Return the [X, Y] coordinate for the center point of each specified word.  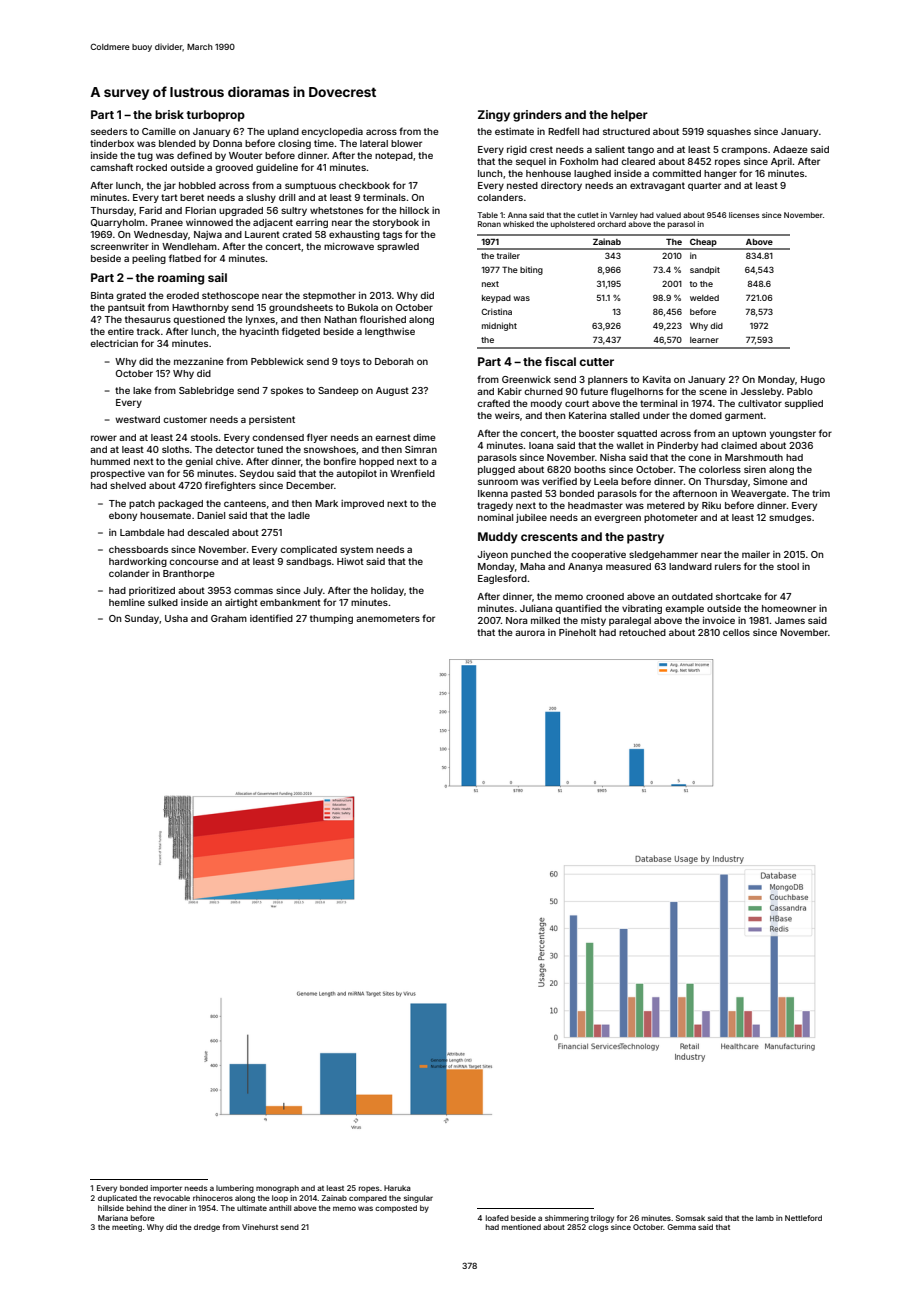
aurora [530, 633]
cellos [736, 632]
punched [531, 555]
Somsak [690, 1218]
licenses [744, 215]
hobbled [197, 185]
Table [487, 215]
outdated [692, 596]
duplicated [117, 1199]
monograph [277, 1189]
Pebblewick [277, 361]
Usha [176, 618]
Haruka [397, 1188]
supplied [804, 404]
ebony [123, 516]
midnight [499, 326]
